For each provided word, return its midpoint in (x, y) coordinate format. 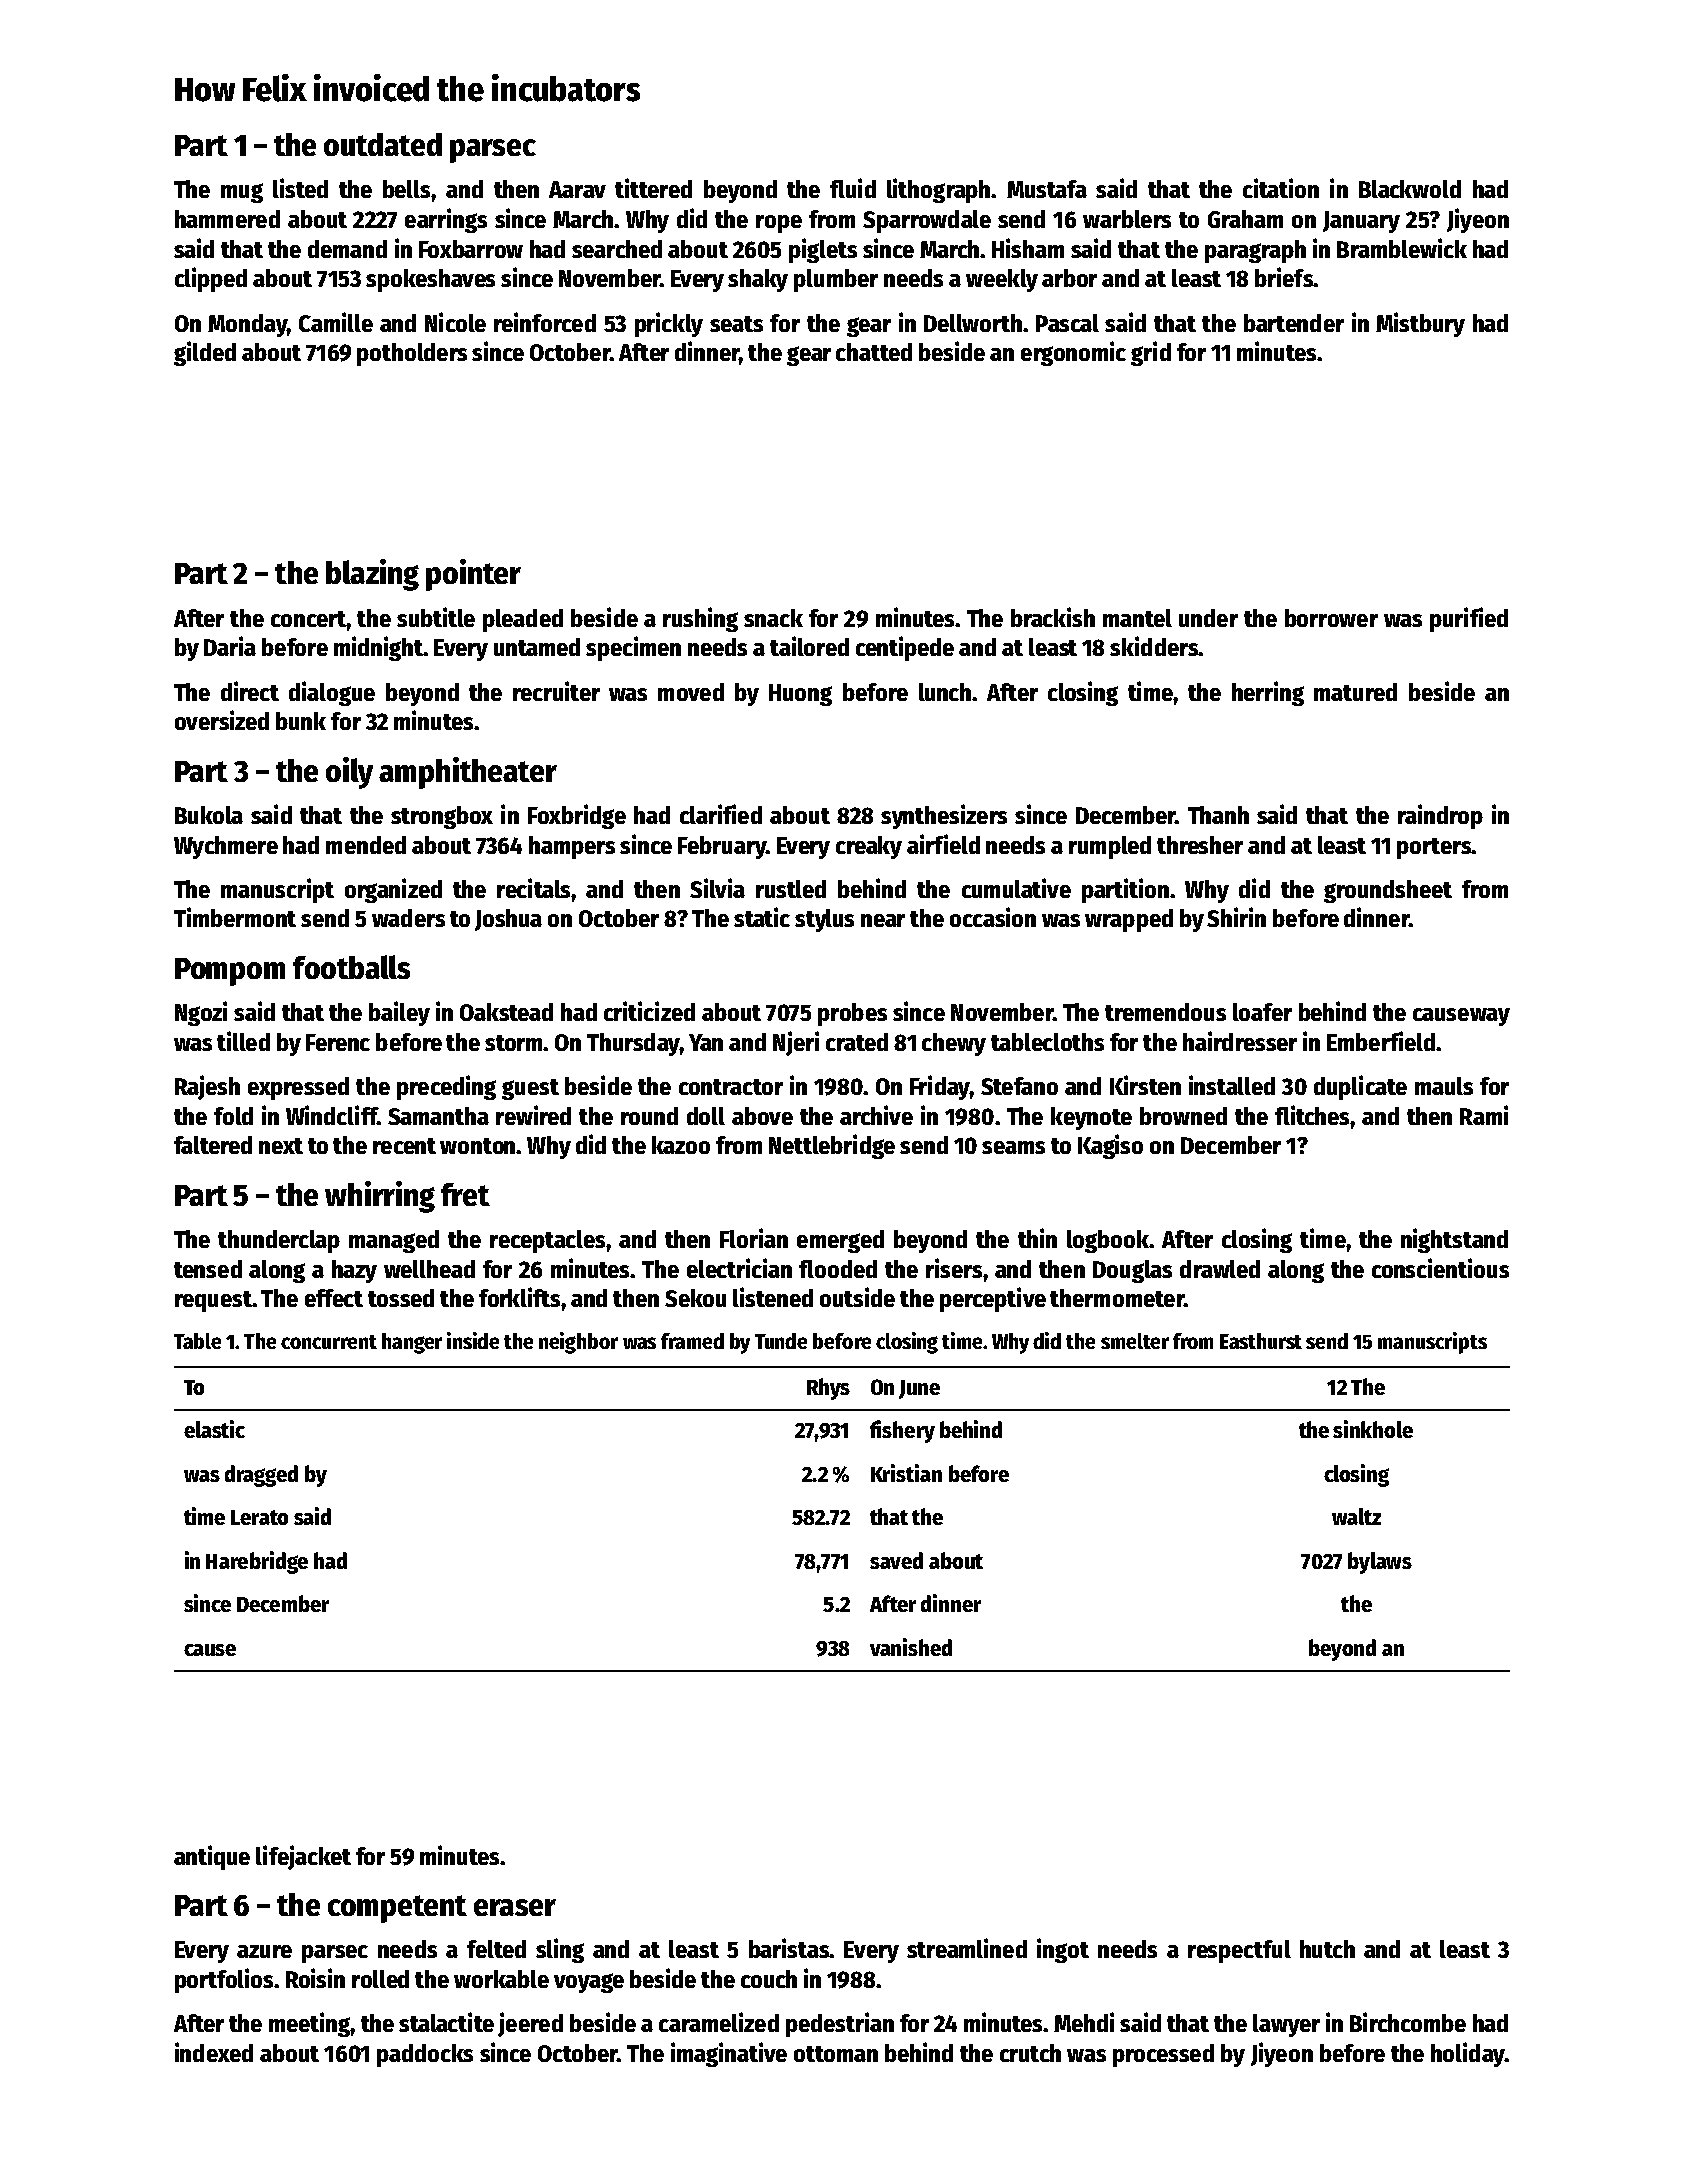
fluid (853, 188)
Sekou (695, 1298)
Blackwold (1410, 189)
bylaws (1380, 1563)
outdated (383, 144)
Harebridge (257, 1562)
